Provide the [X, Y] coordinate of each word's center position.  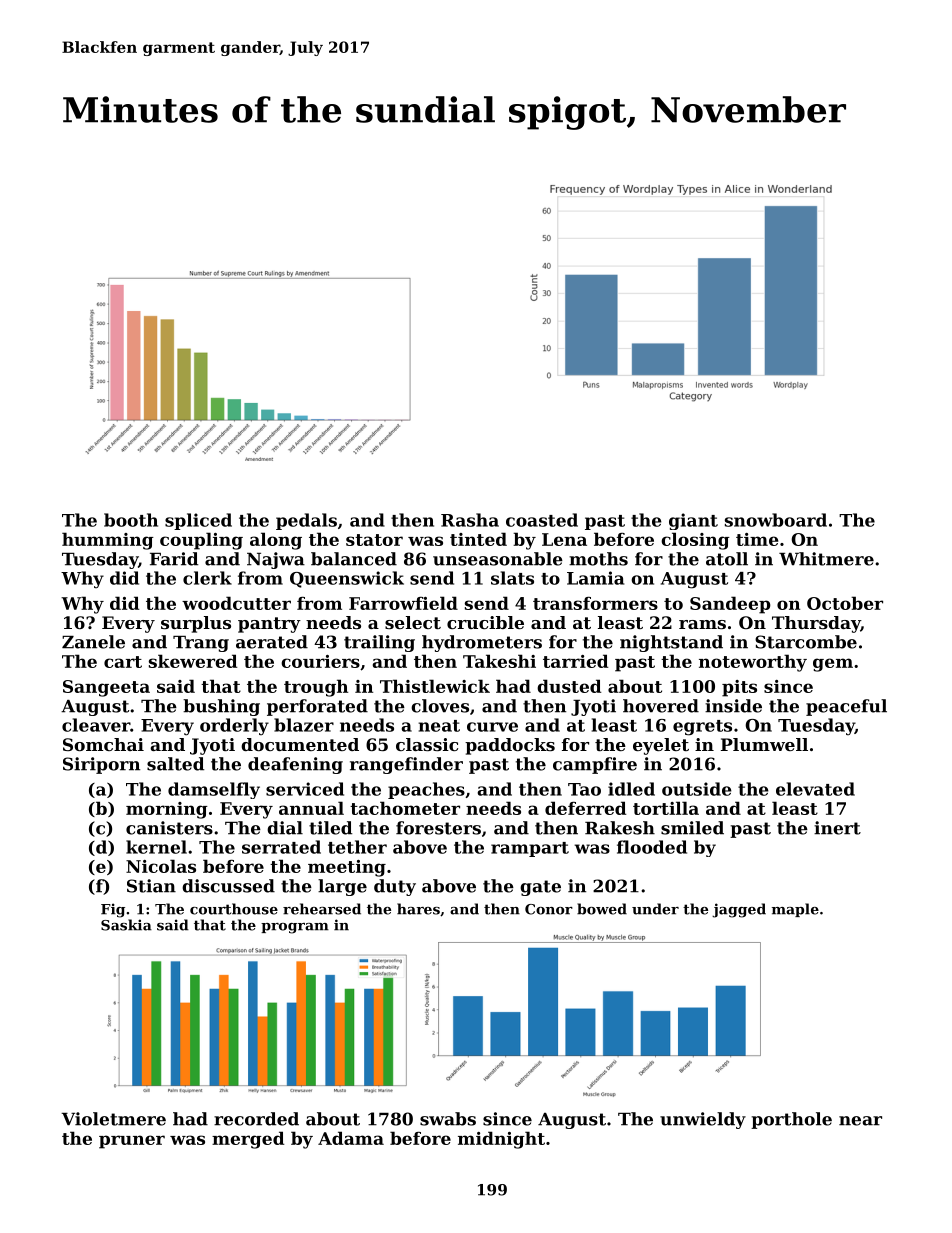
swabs [448, 1119]
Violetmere [113, 1119]
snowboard [776, 520]
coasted [542, 520]
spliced [198, 521]
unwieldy [703, 1120]
